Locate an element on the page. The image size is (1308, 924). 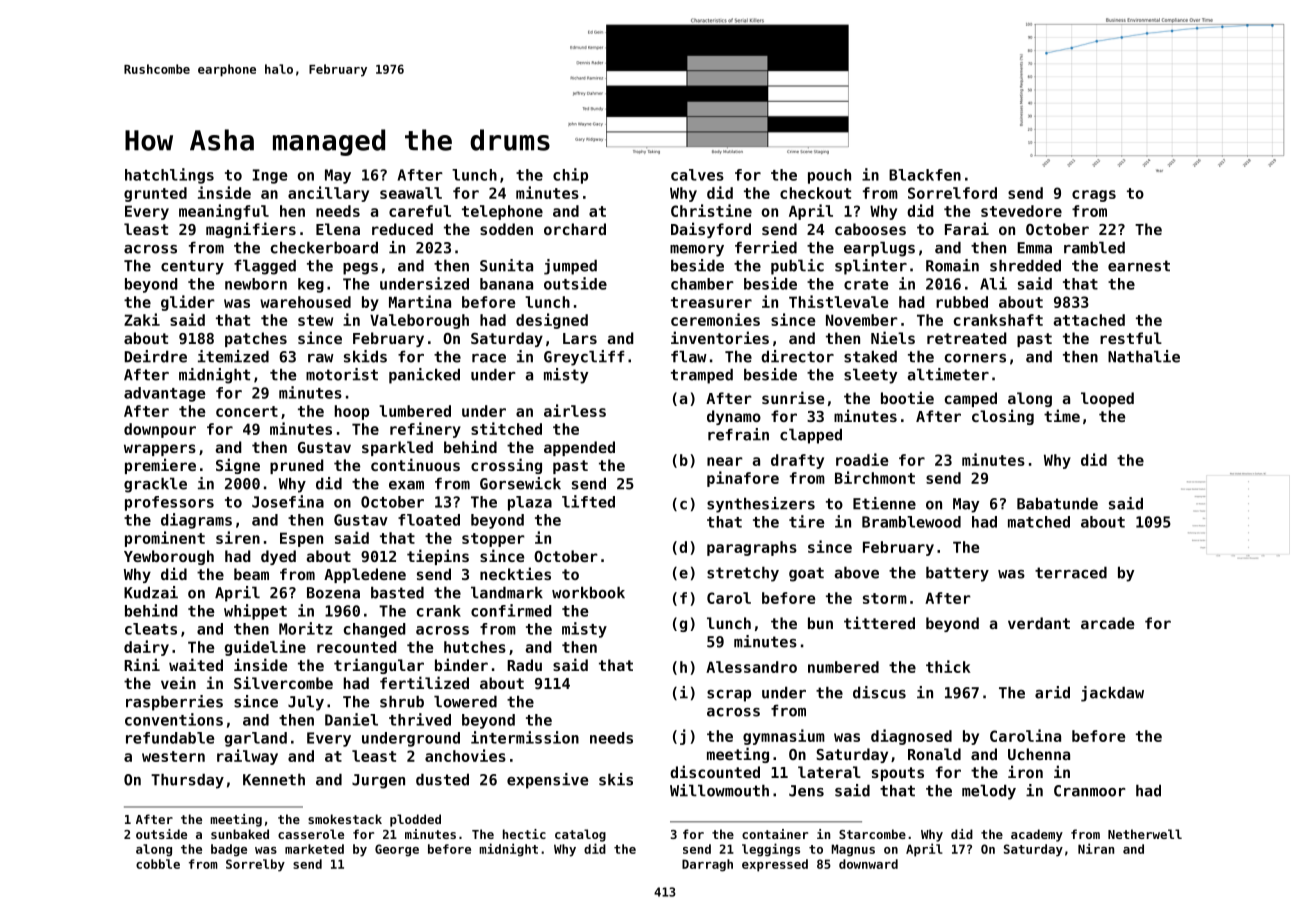
scrap is located at coordinates (729, 696).
